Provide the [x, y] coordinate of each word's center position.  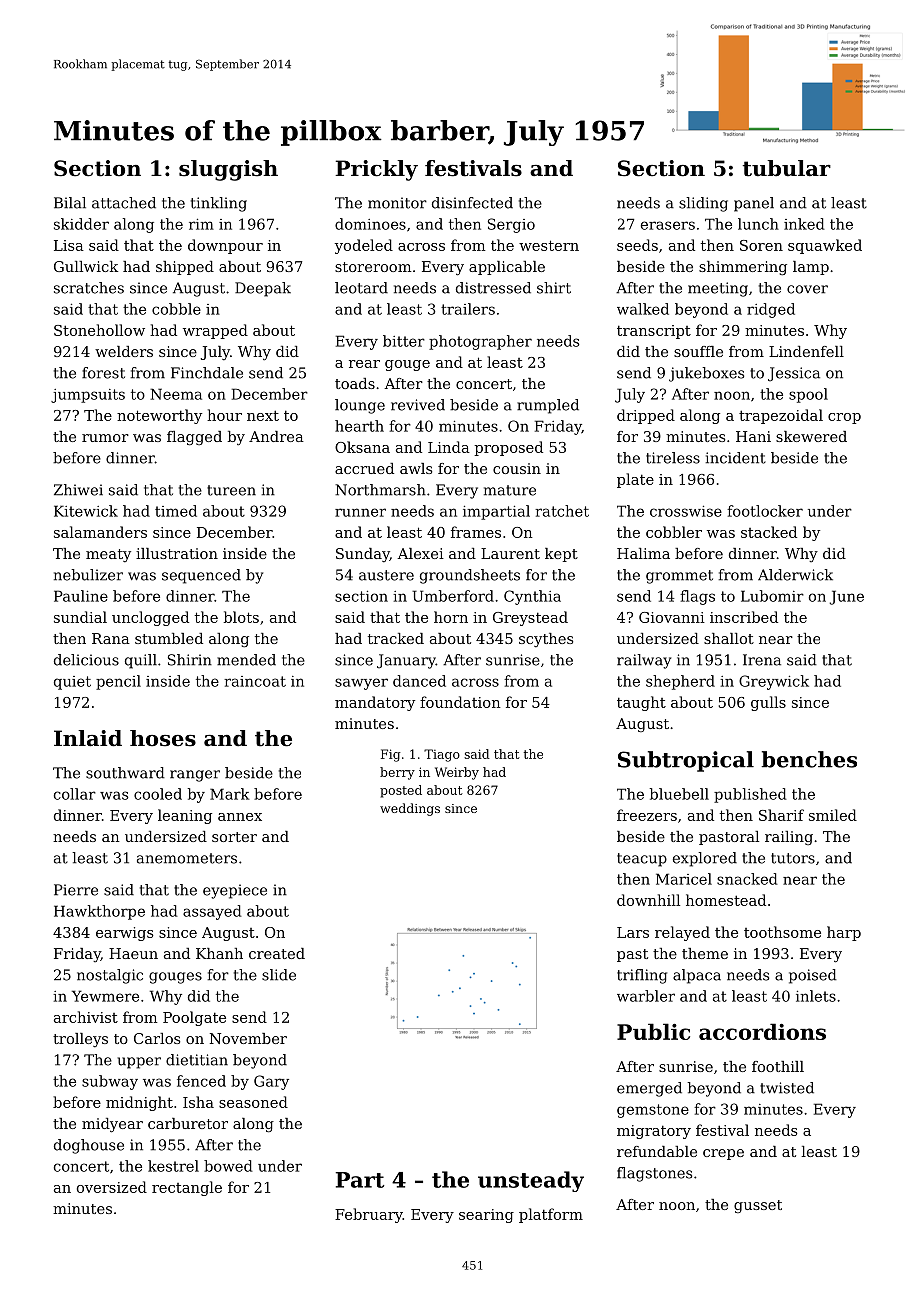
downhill [648, 900]
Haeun [133, 953]
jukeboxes [706, 374]
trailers [468, 309]
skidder [81, 224]
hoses [163, 738]
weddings [410, 809]
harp [844, 933]
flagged [194, 438]
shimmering [743, 268]
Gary [271, 1082]
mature [510, 490]
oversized [112, 1187]
